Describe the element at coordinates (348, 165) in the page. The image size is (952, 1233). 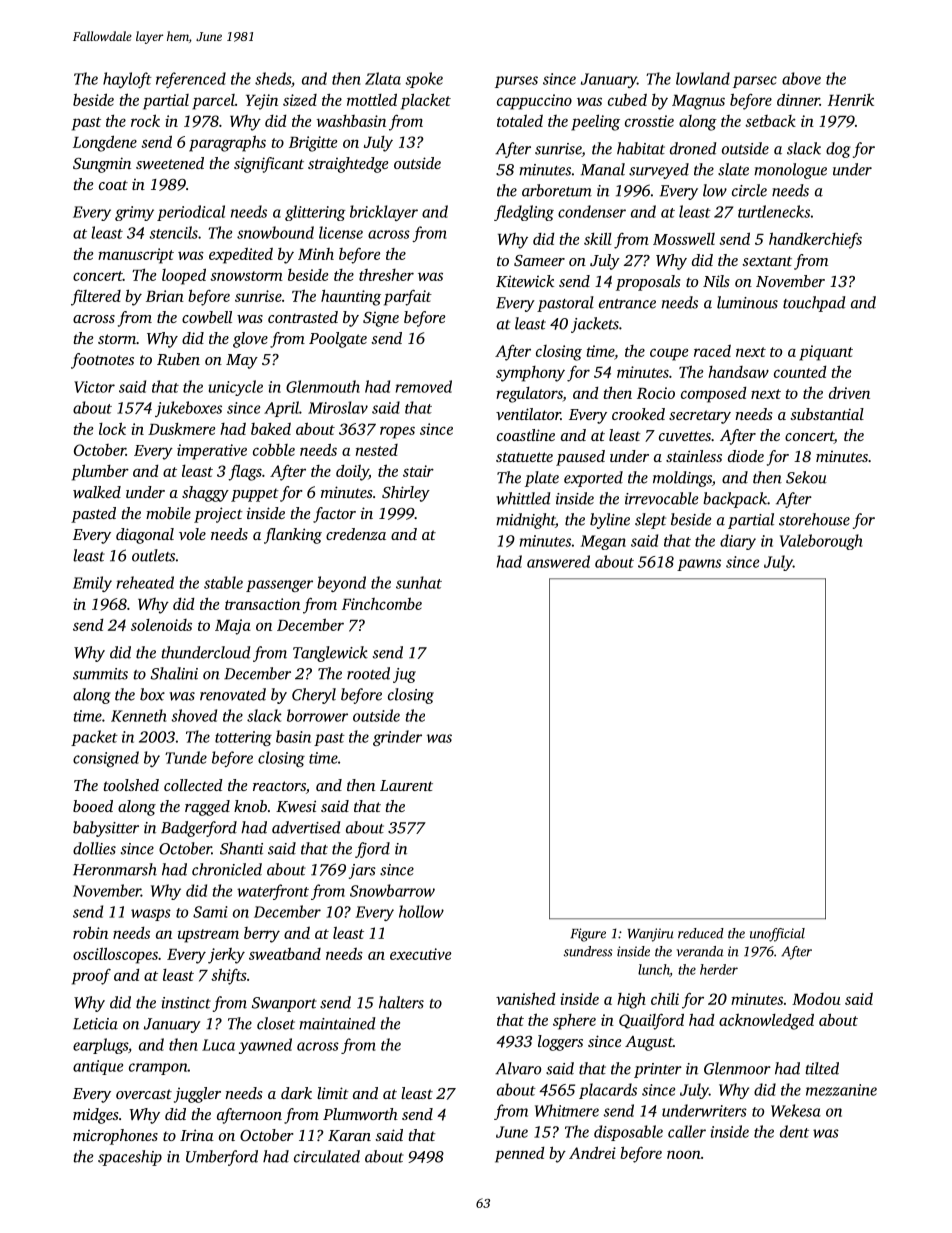
I see `straightedge` at that location.
